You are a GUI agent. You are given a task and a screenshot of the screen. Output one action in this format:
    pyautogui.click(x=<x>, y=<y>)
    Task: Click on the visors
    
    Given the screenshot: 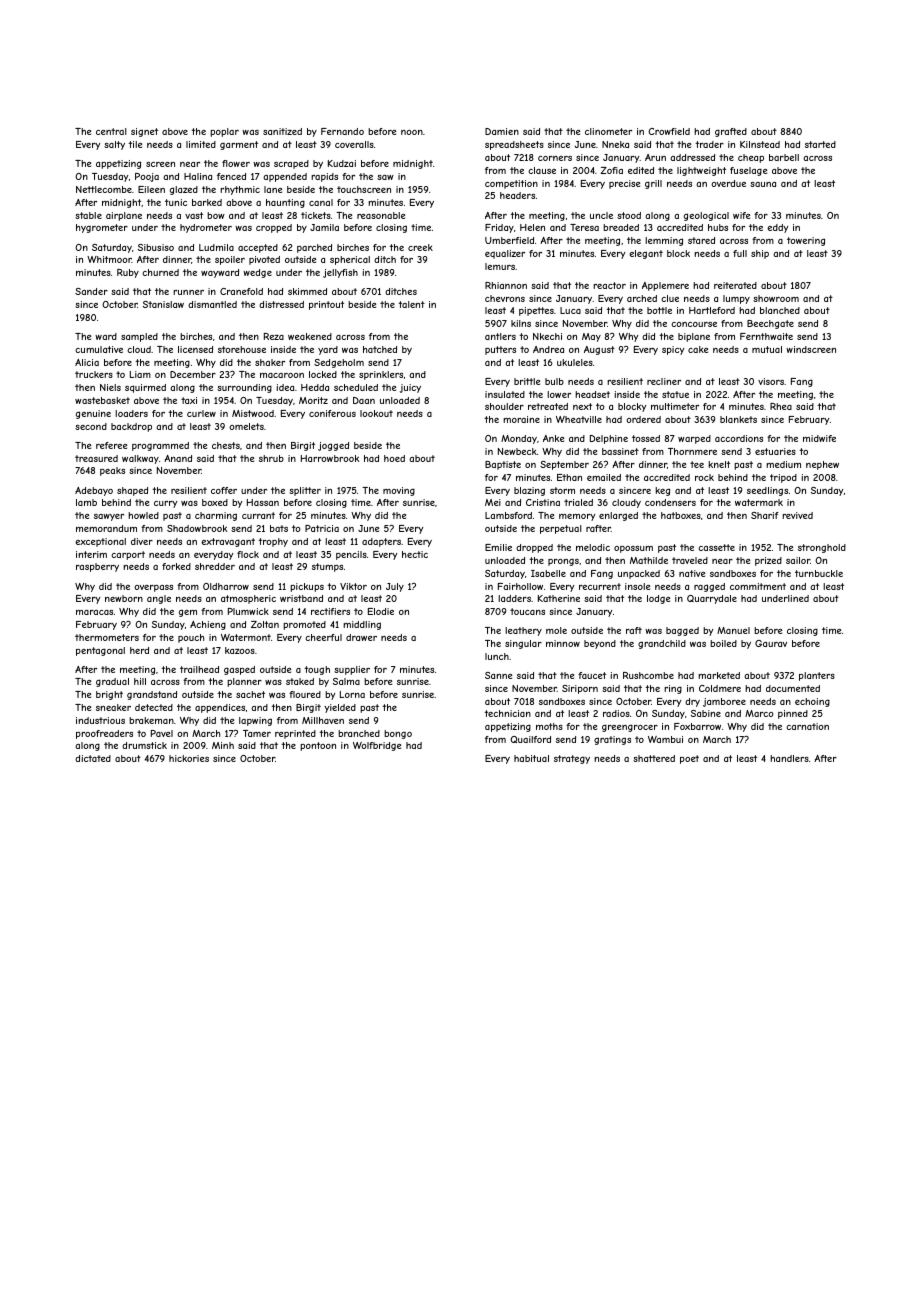 What is the action you would take?
    pyautogui.click(x=771, y=381)
